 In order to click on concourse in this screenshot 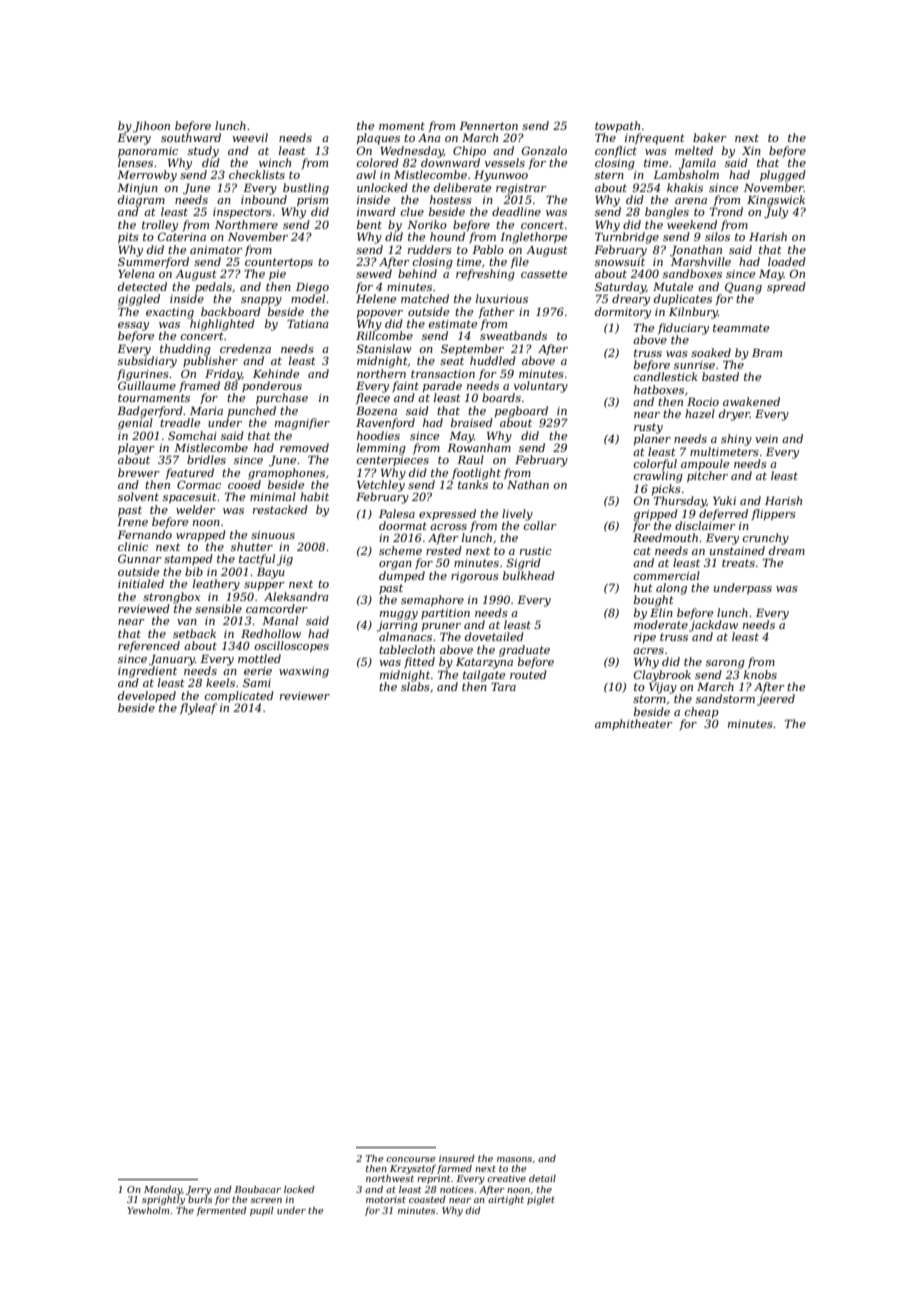, I will do `click(410, 1159)`.
